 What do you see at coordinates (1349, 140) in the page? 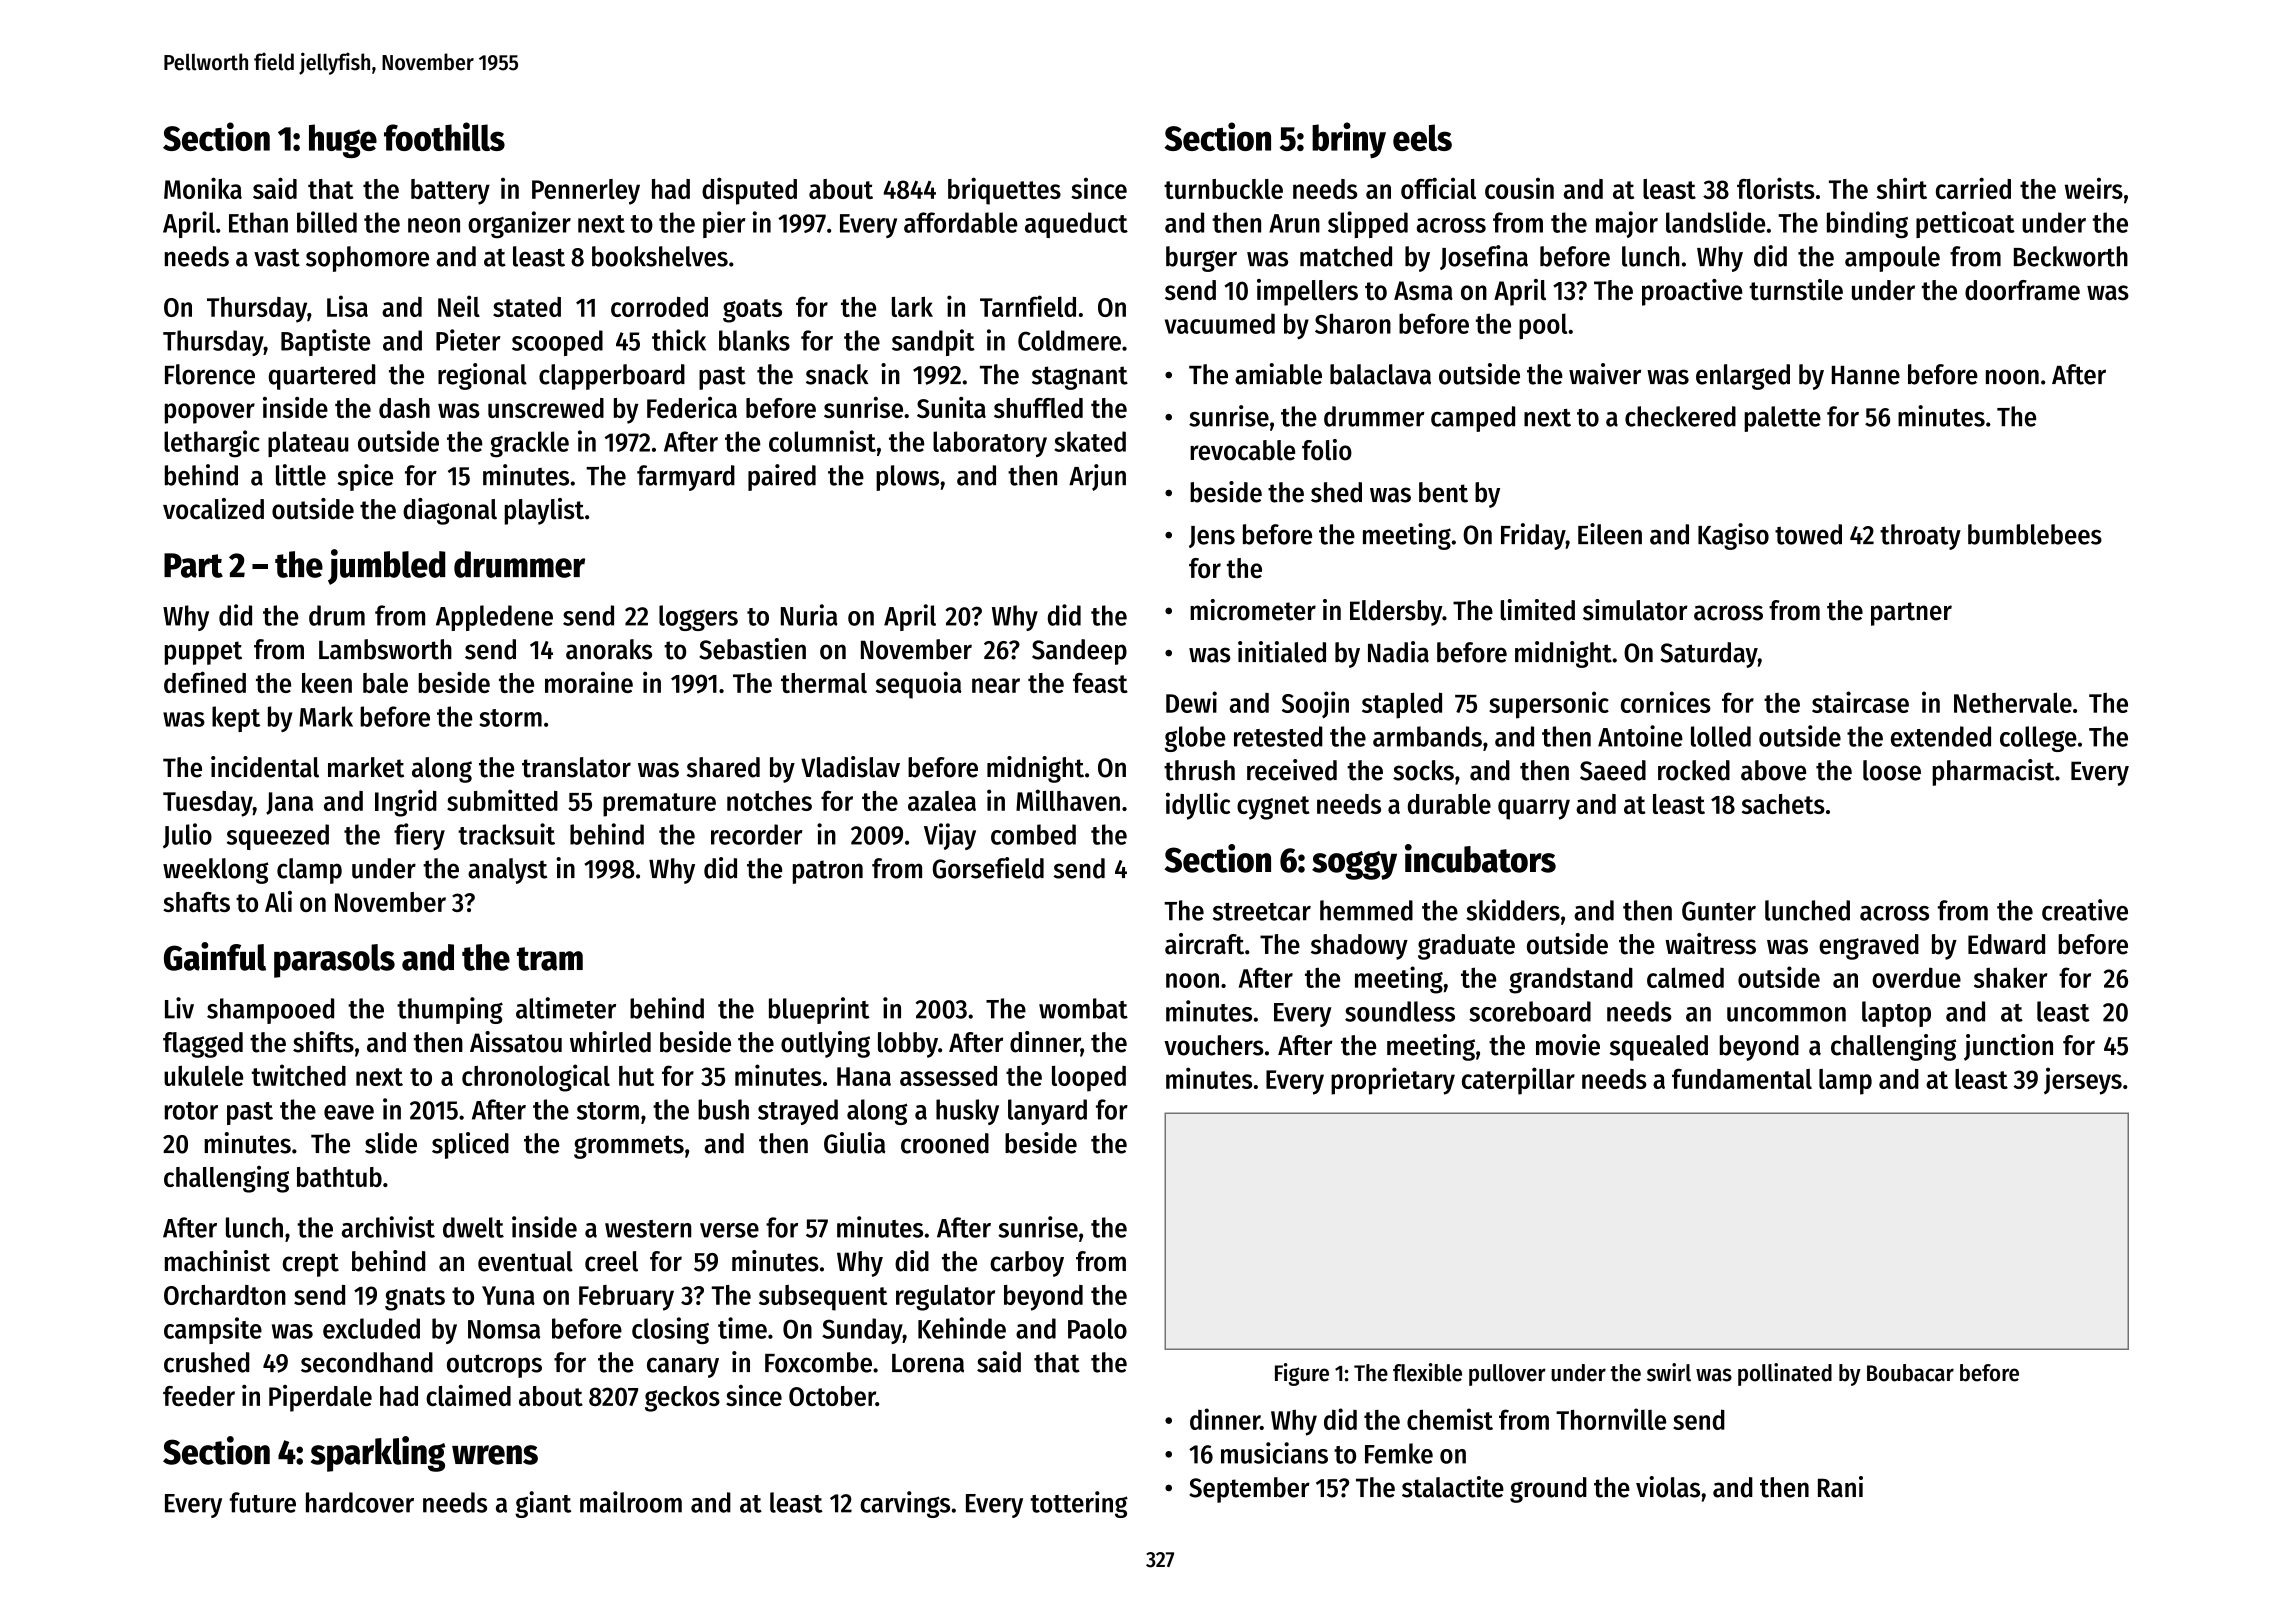
I see `briny` at bounding box center [1349, 140].
